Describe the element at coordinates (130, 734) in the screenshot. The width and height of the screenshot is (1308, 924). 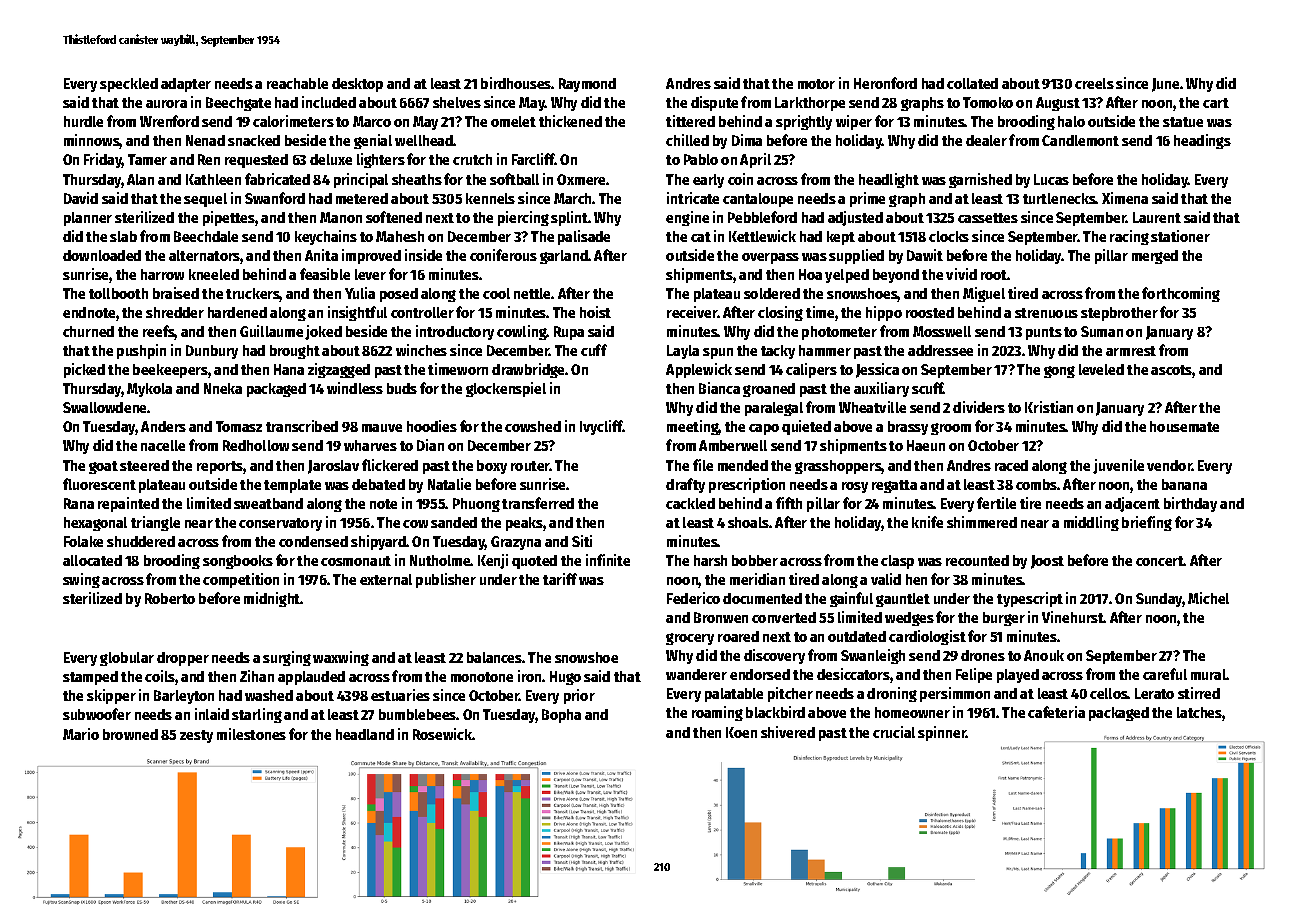
I see `browned` at that location.
